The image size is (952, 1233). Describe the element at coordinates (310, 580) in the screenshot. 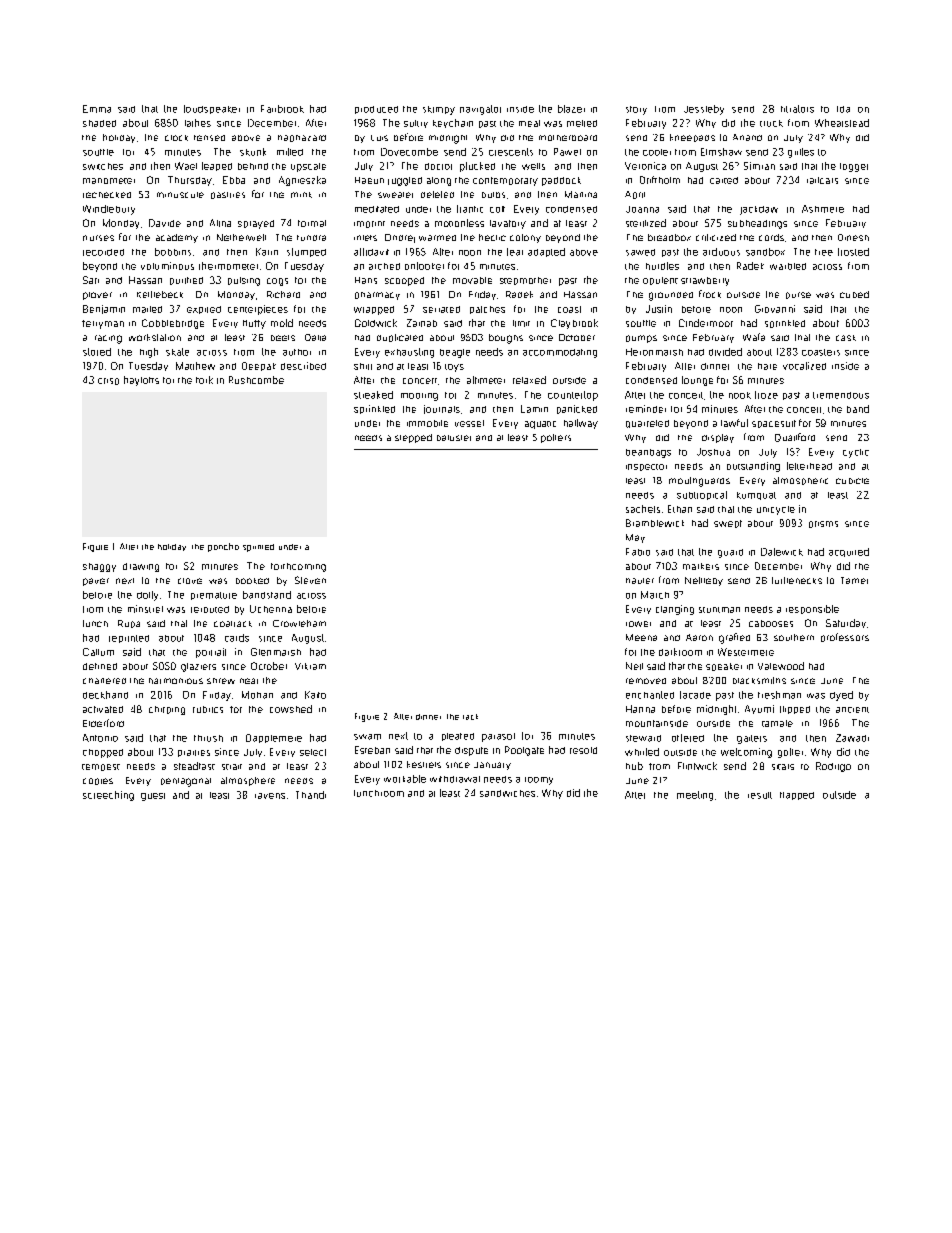

I see `Steven` at that location.
